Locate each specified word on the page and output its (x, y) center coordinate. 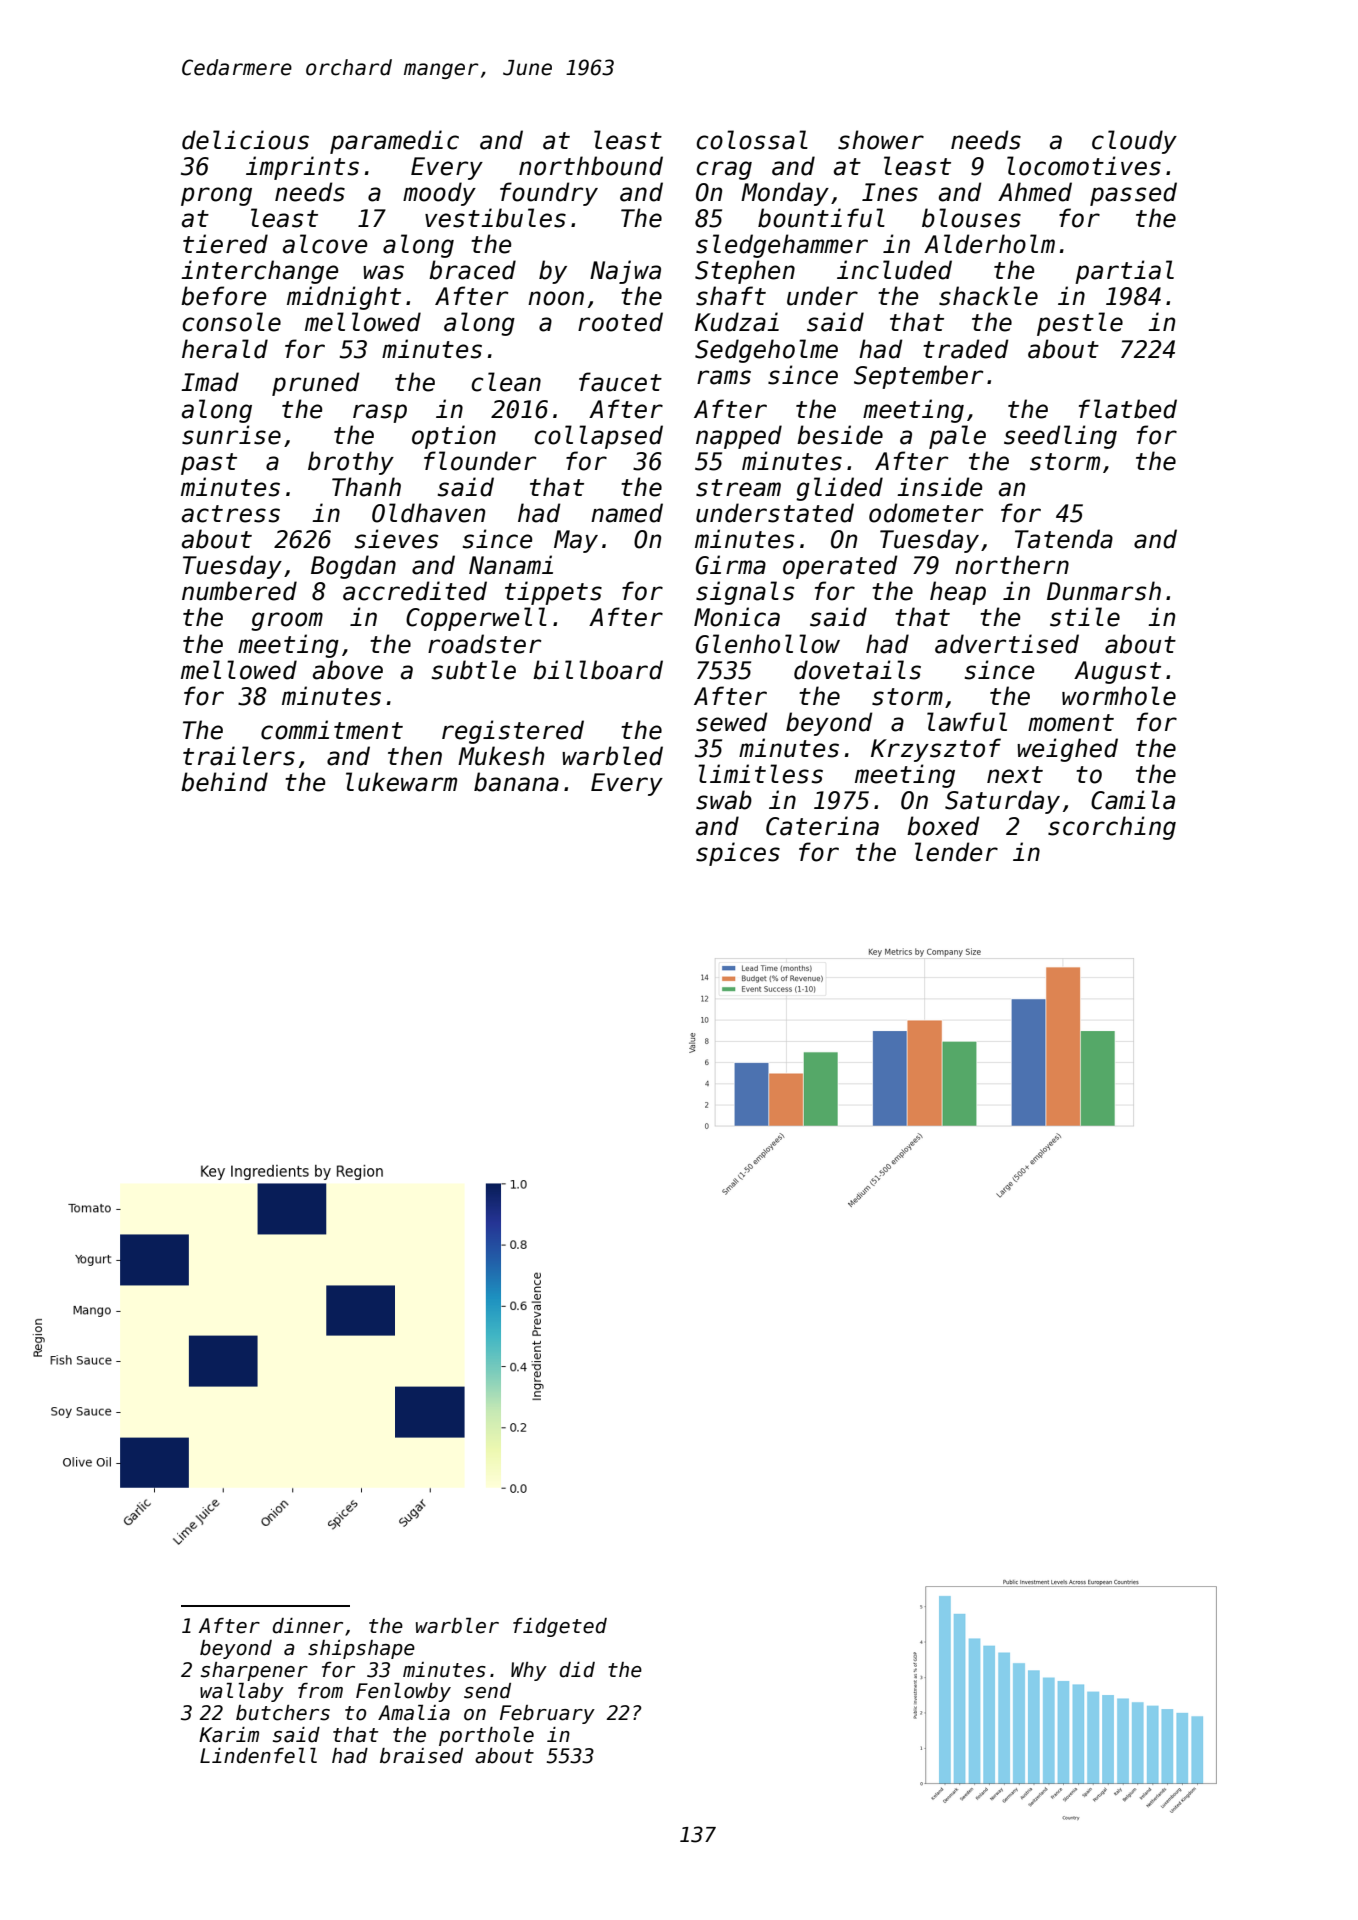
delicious (245, 140)
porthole (486, 1736)
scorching (1112, 828)
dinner (307, 1626)
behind (224, 782)
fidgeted (560, 1627)
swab (724, 800)
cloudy (1134, 142)
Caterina (822, 826)
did (577, 1670)
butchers (283, 1713)
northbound (591, 166)
